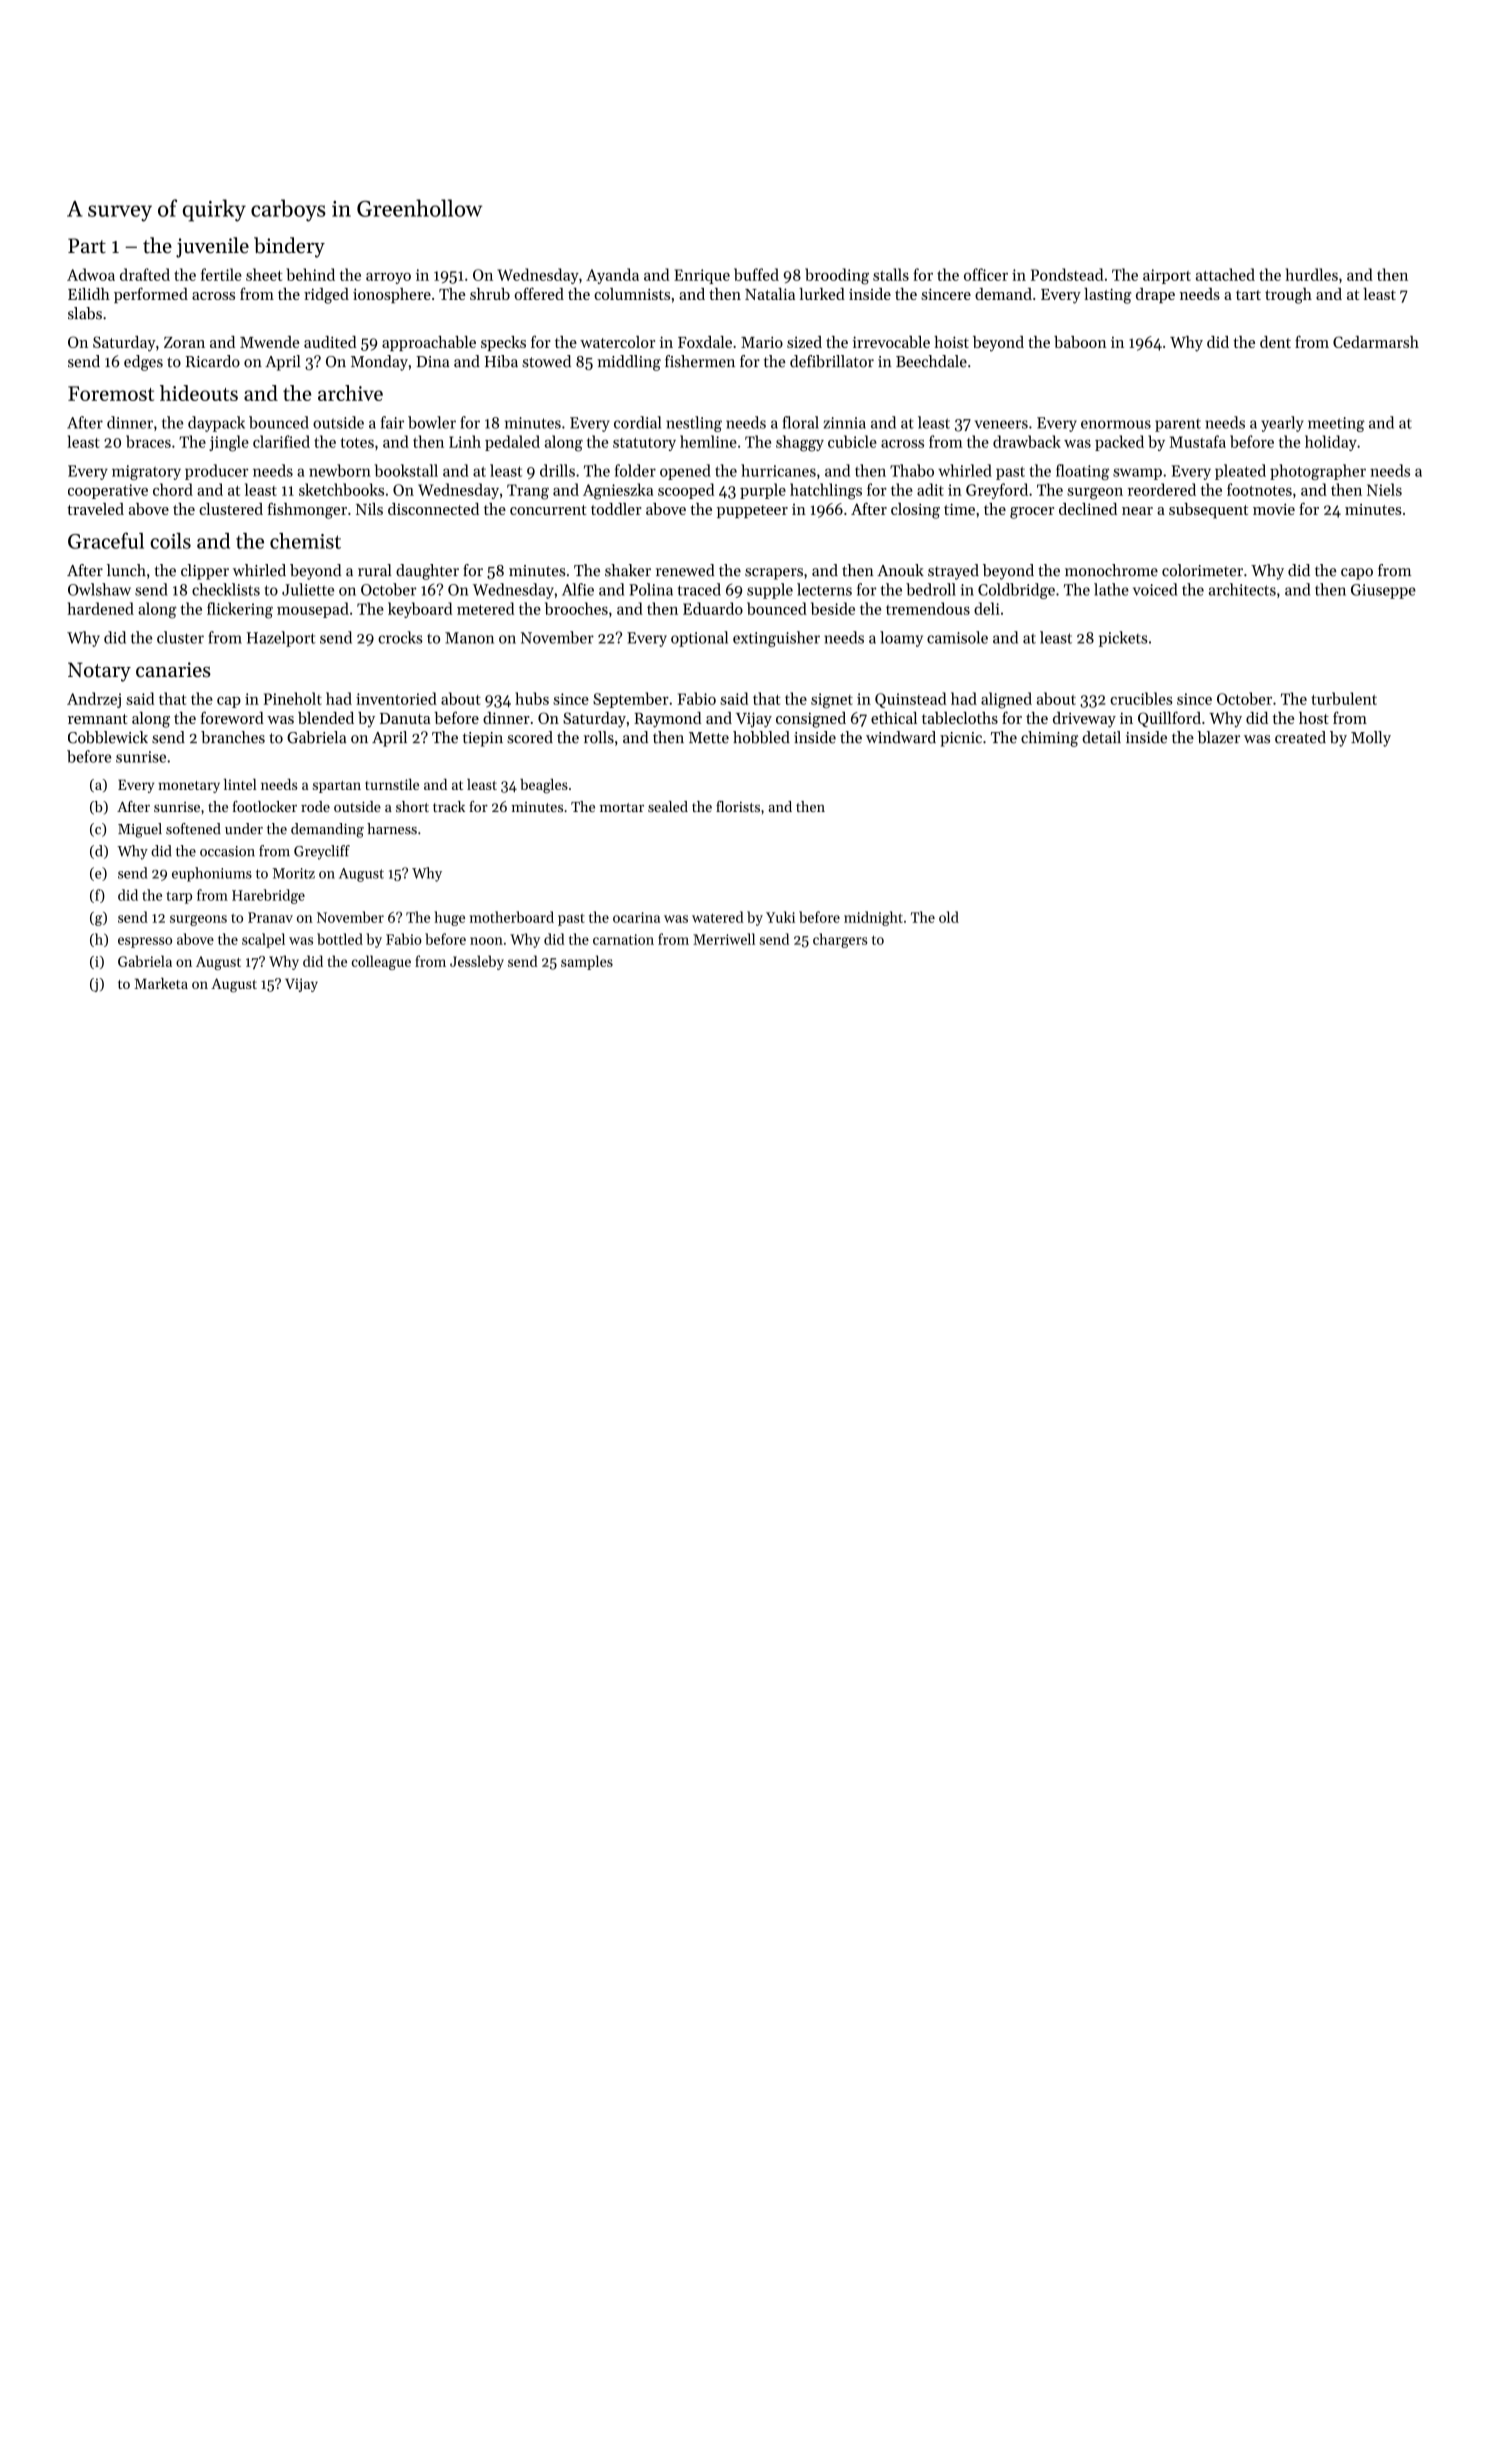 This image has height=2464, width=1496. Describe the element at coordinates (392, 295) in the image. I see `ionosphere` at that location.
